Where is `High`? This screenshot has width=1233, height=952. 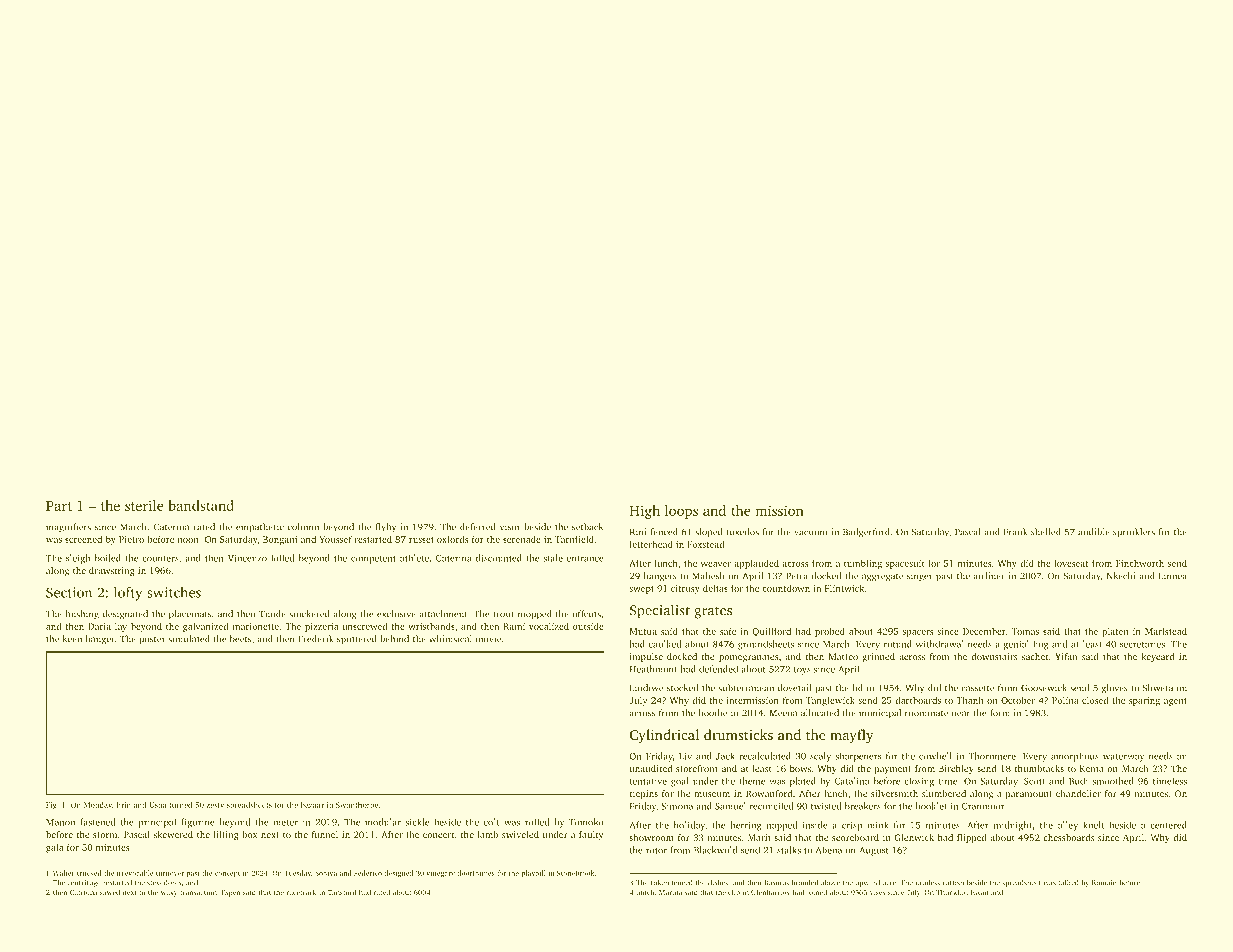
High is located at coordinates (645, 512).
